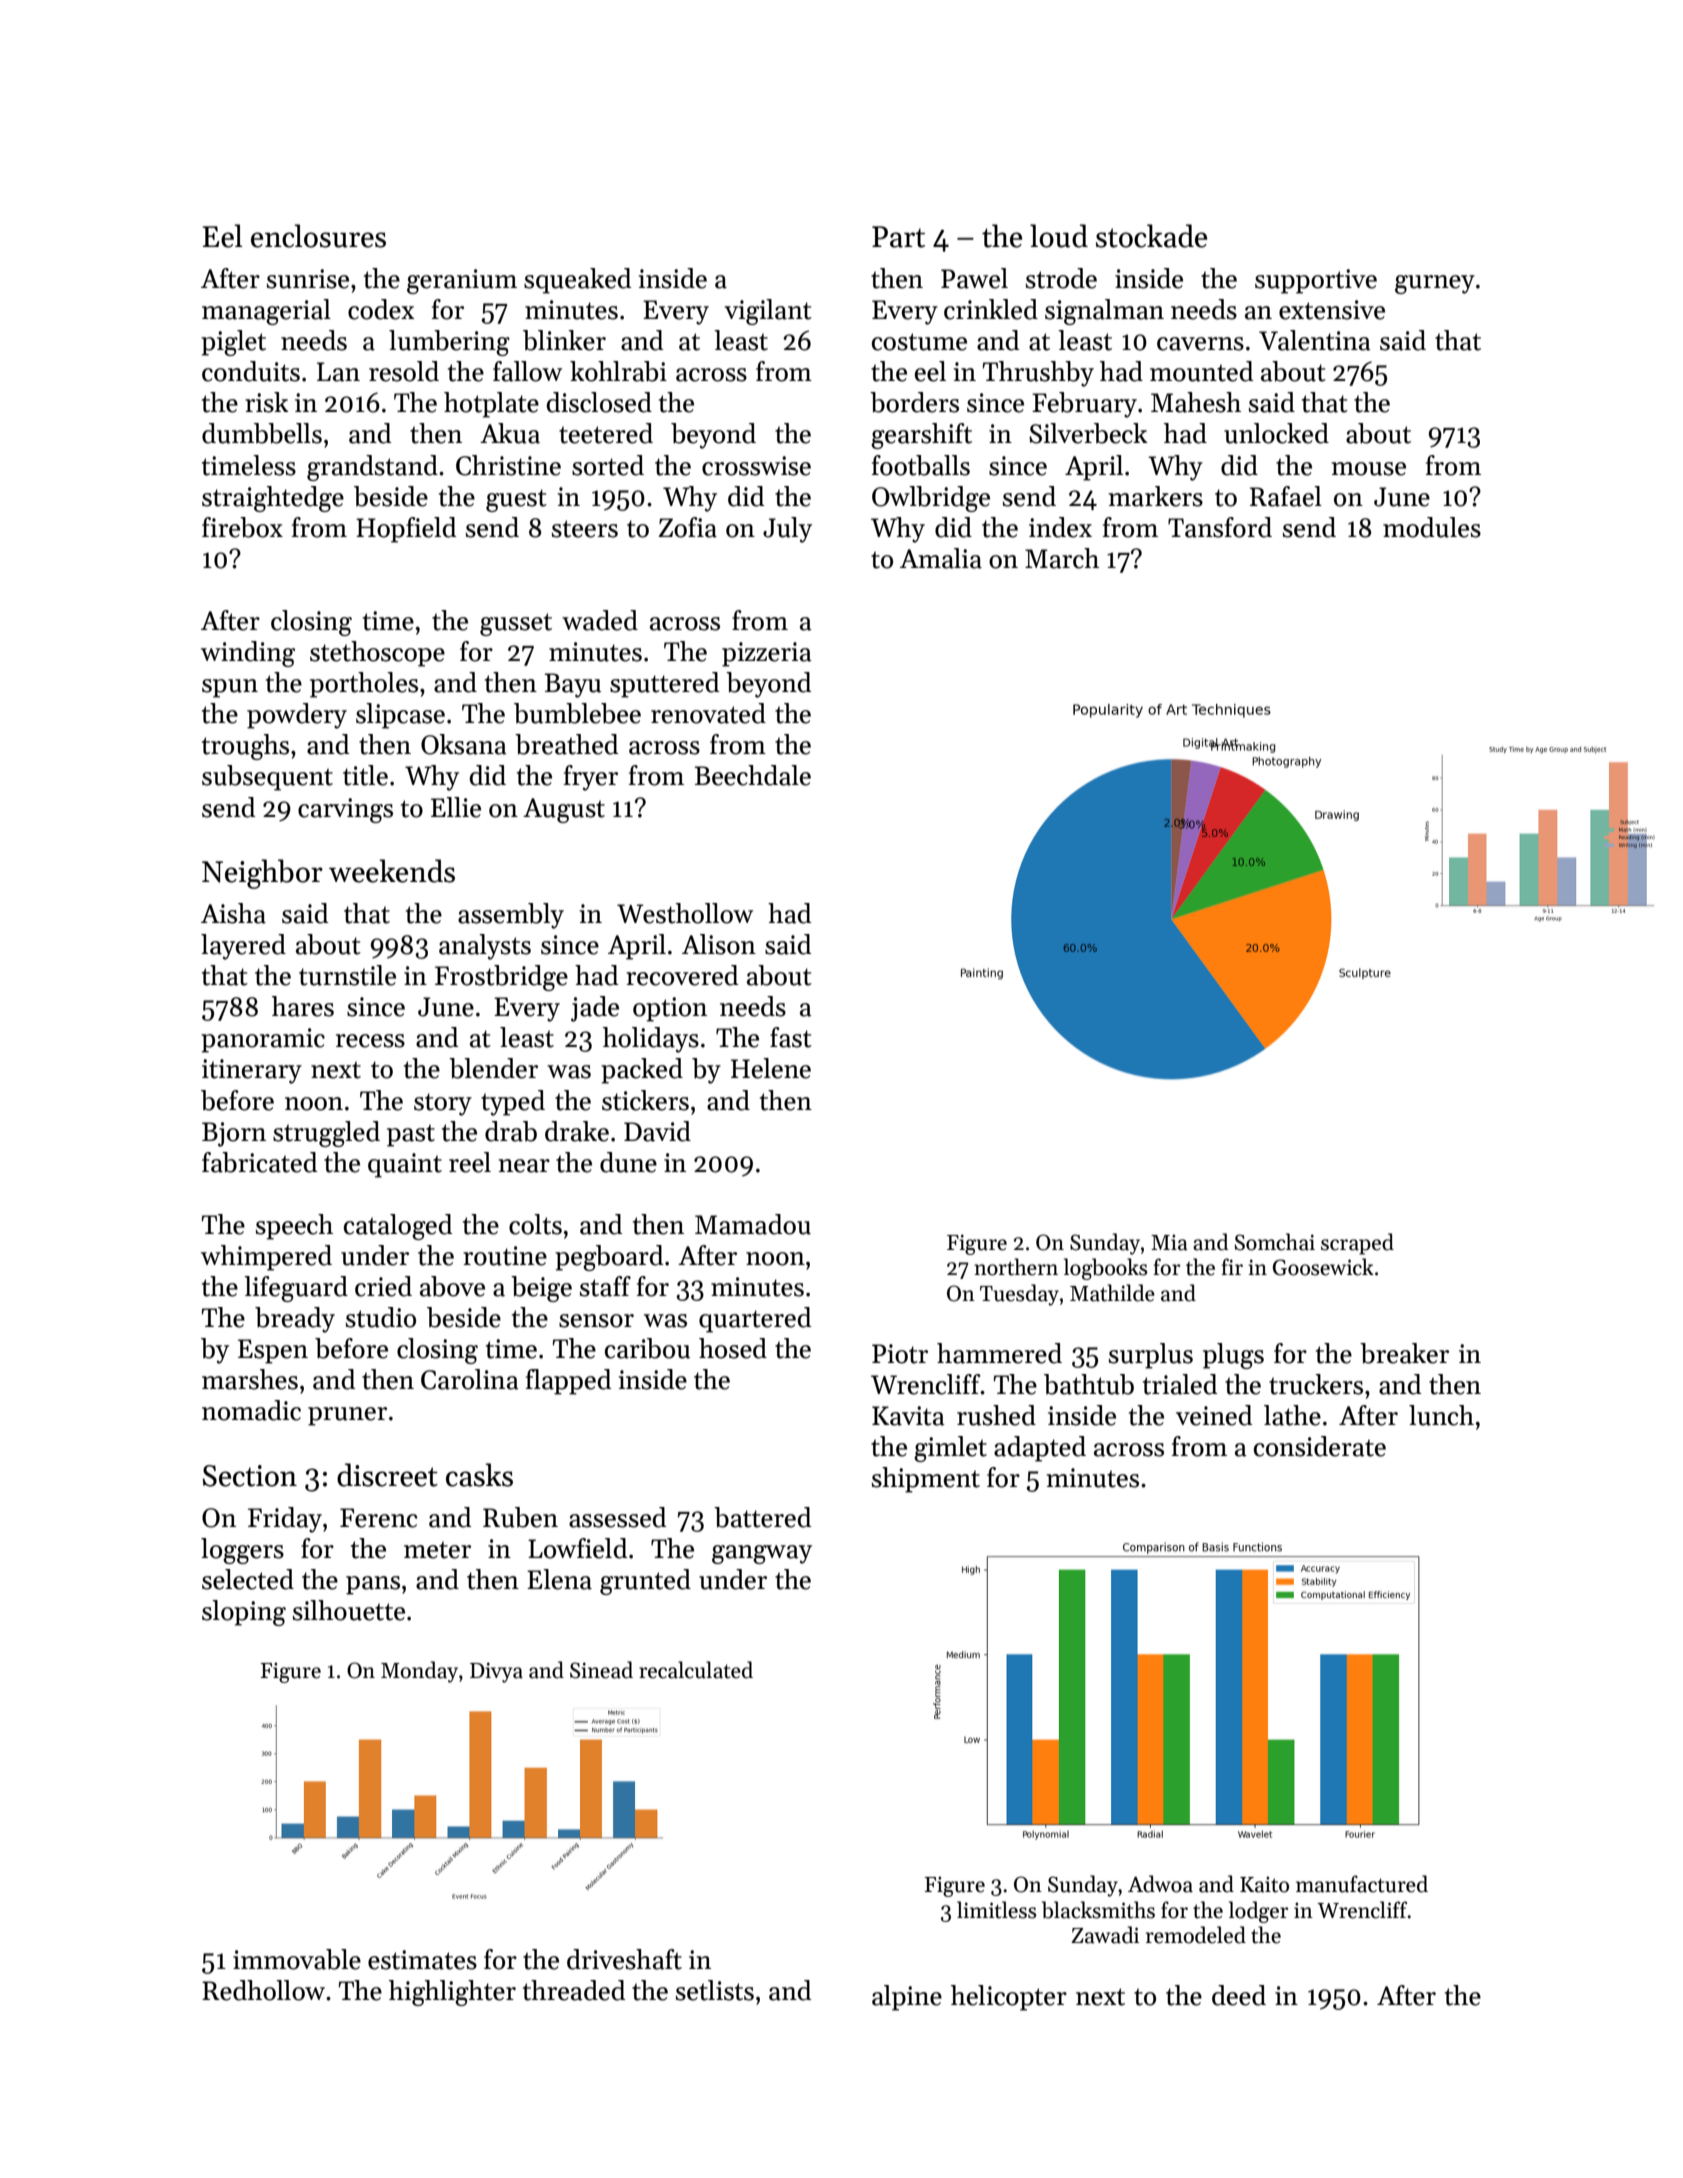 Image resolution: width=1683 pixels, height=2178 pixels. Describe the element at coordinates (719, 944) in the page. I see `Alison` at that location.
